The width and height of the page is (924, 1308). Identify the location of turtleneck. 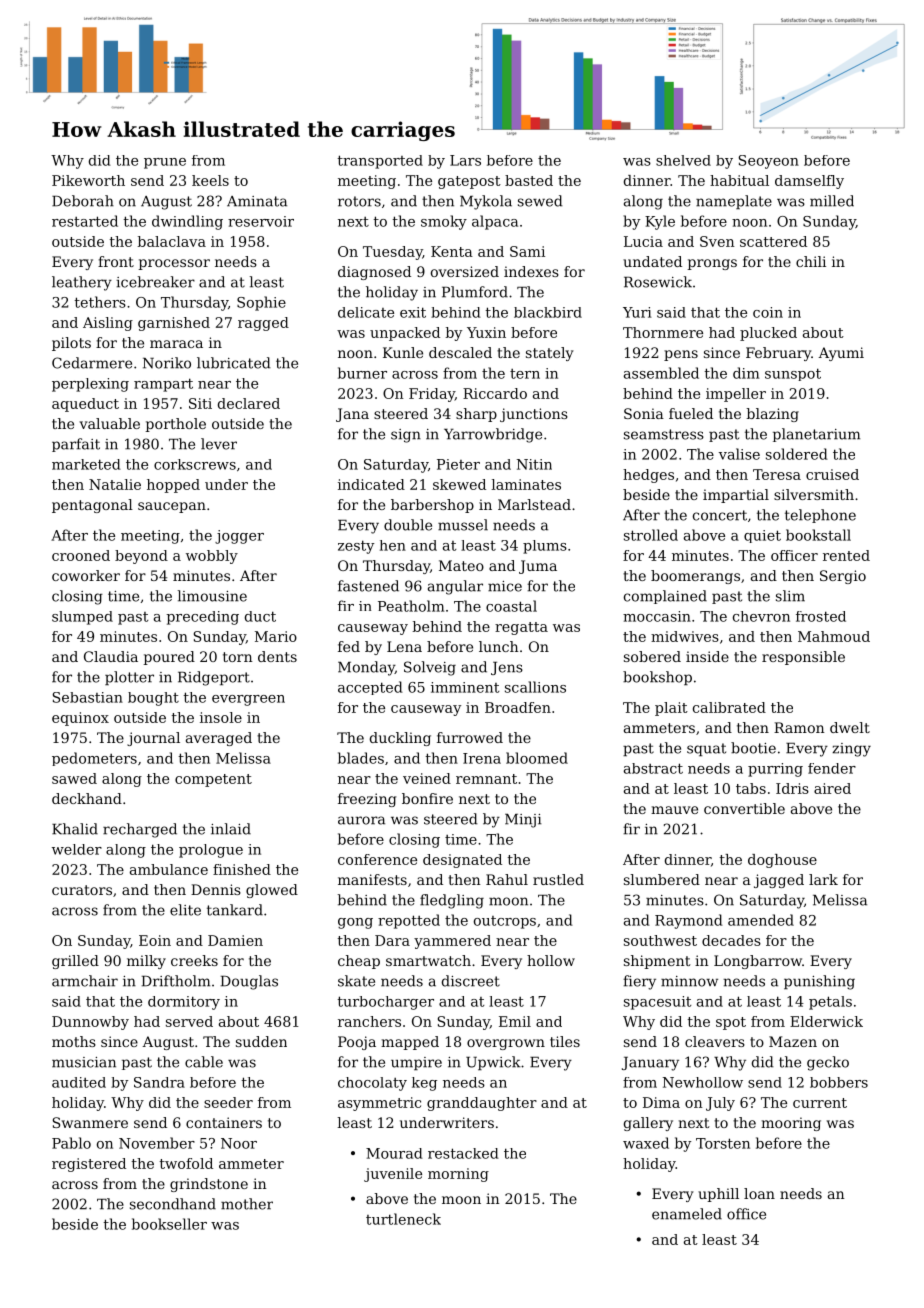
(403, 1219).
